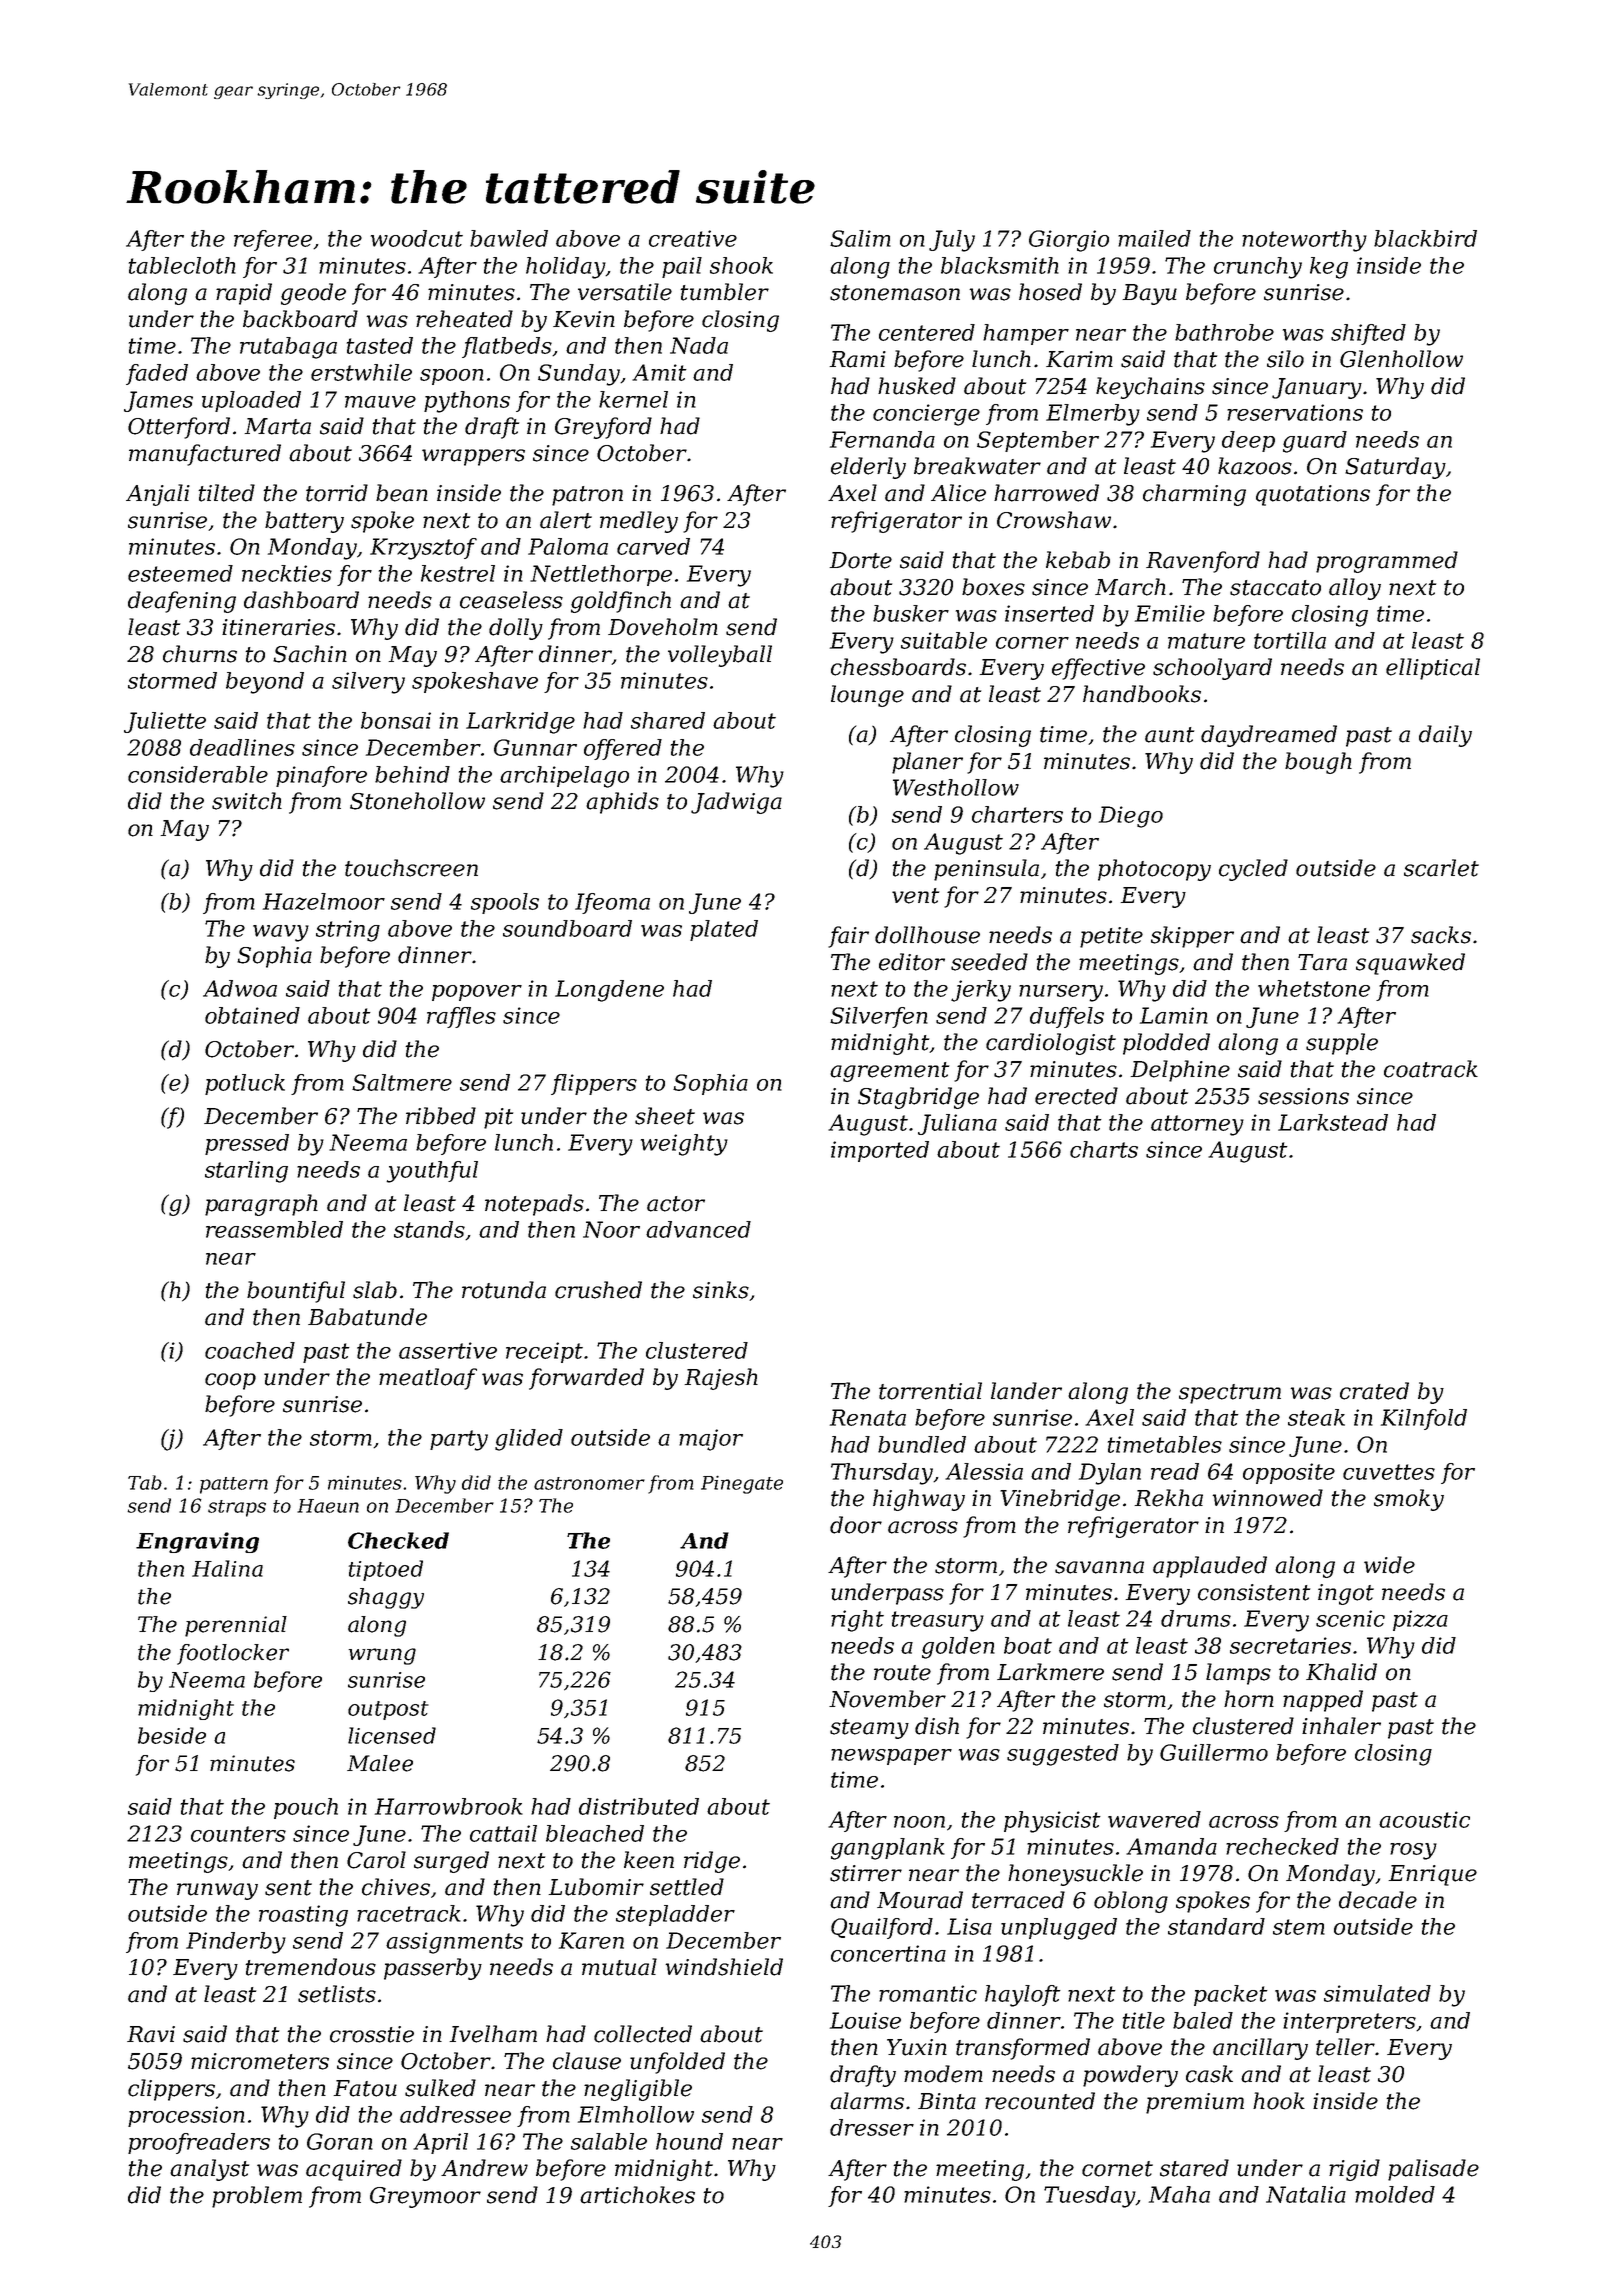 The width and height of the image is (1620, 2292). Describe the element at coordinates (566, 520) in the image. I see `alert` at that location.
